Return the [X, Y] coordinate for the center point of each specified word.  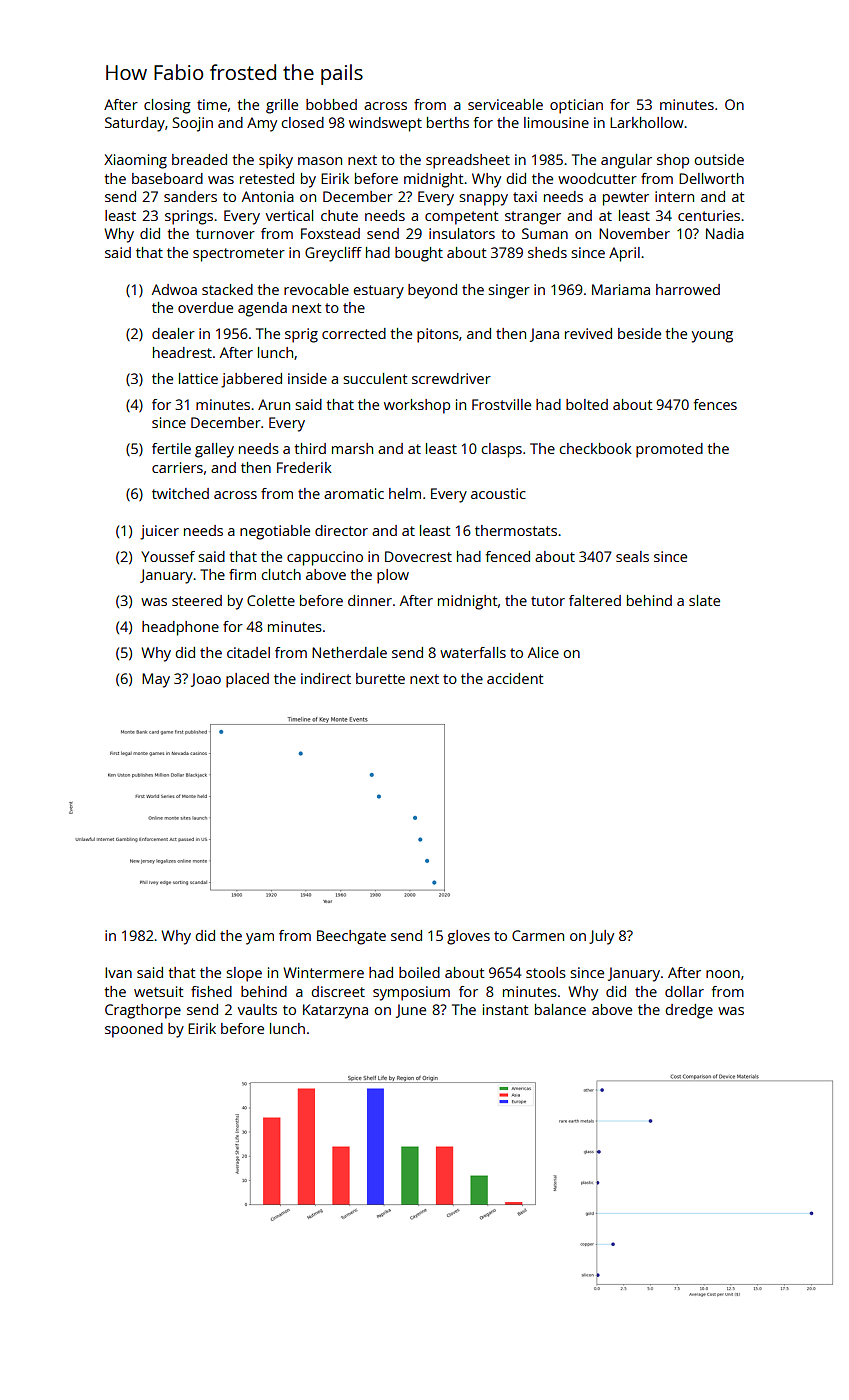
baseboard [167, 178]
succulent [375, 378]
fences [715, 404]
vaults [257, 1009]
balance [560, 1009]
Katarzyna [335, 1011]
